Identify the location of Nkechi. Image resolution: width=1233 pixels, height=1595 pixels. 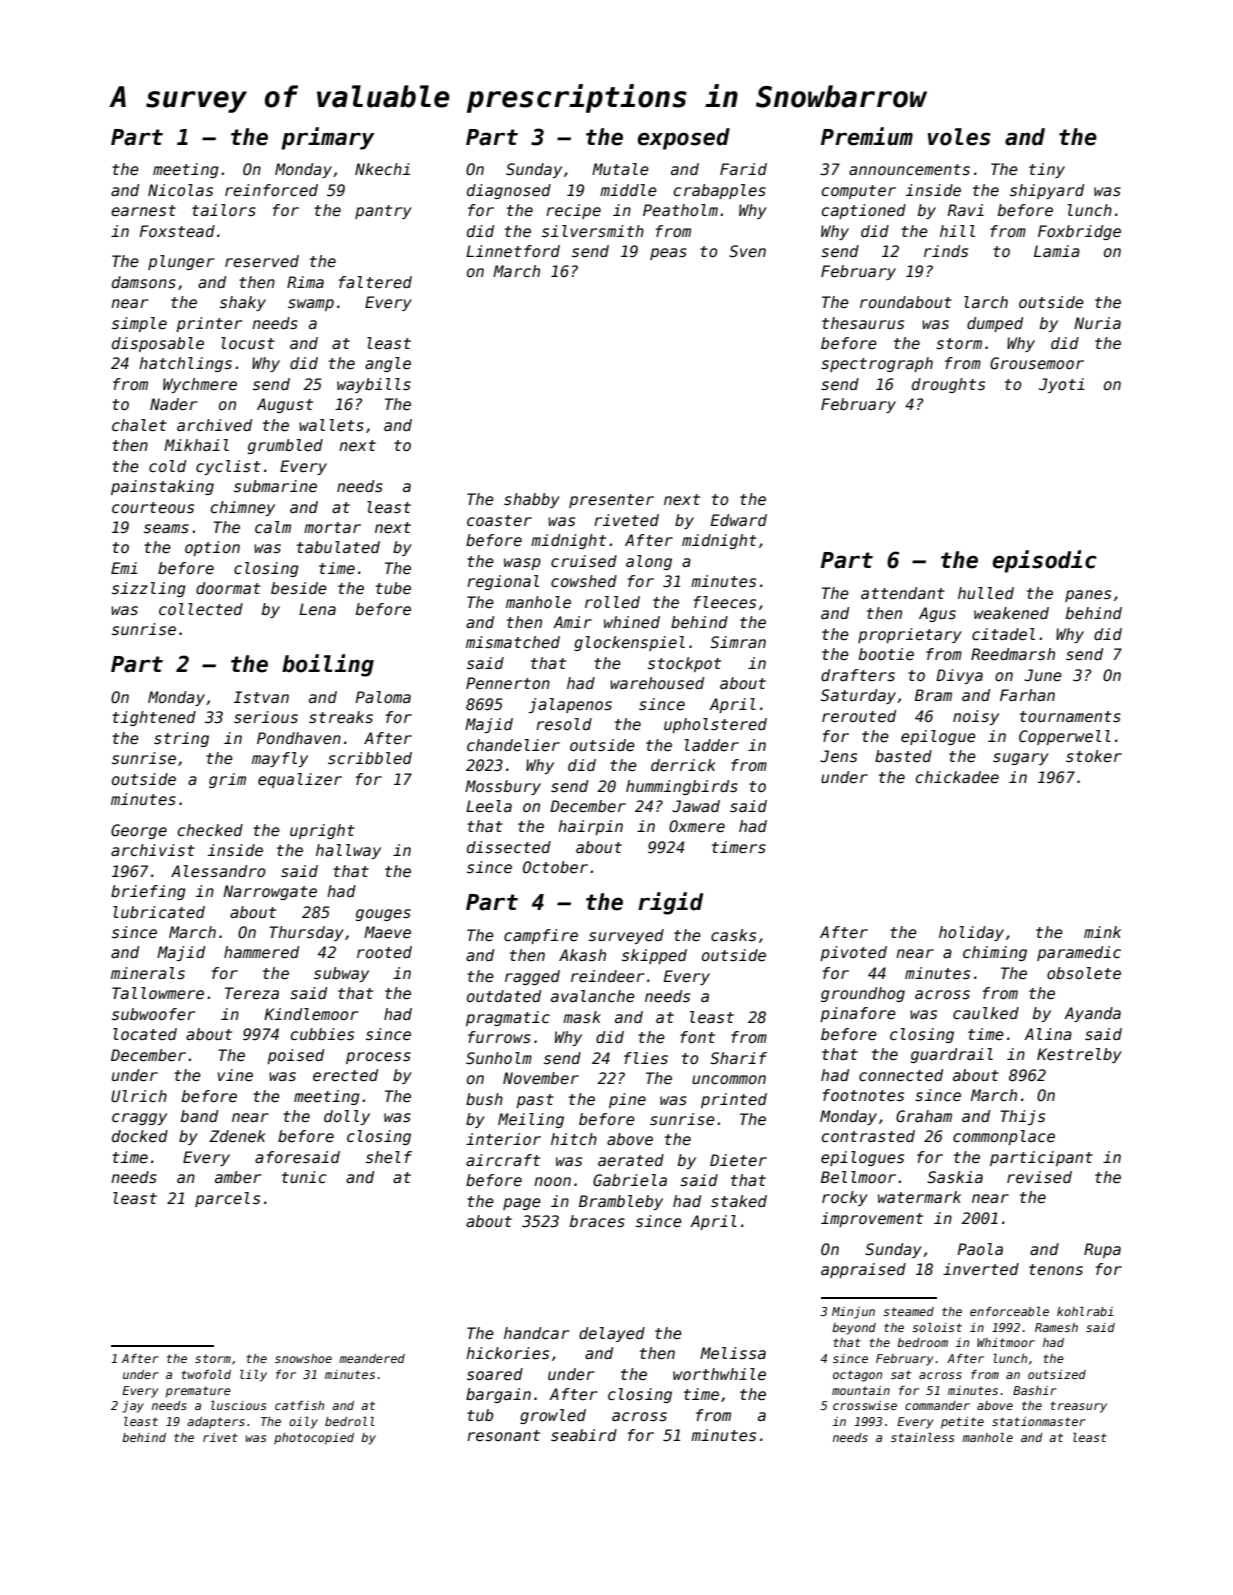
(382, 169).
